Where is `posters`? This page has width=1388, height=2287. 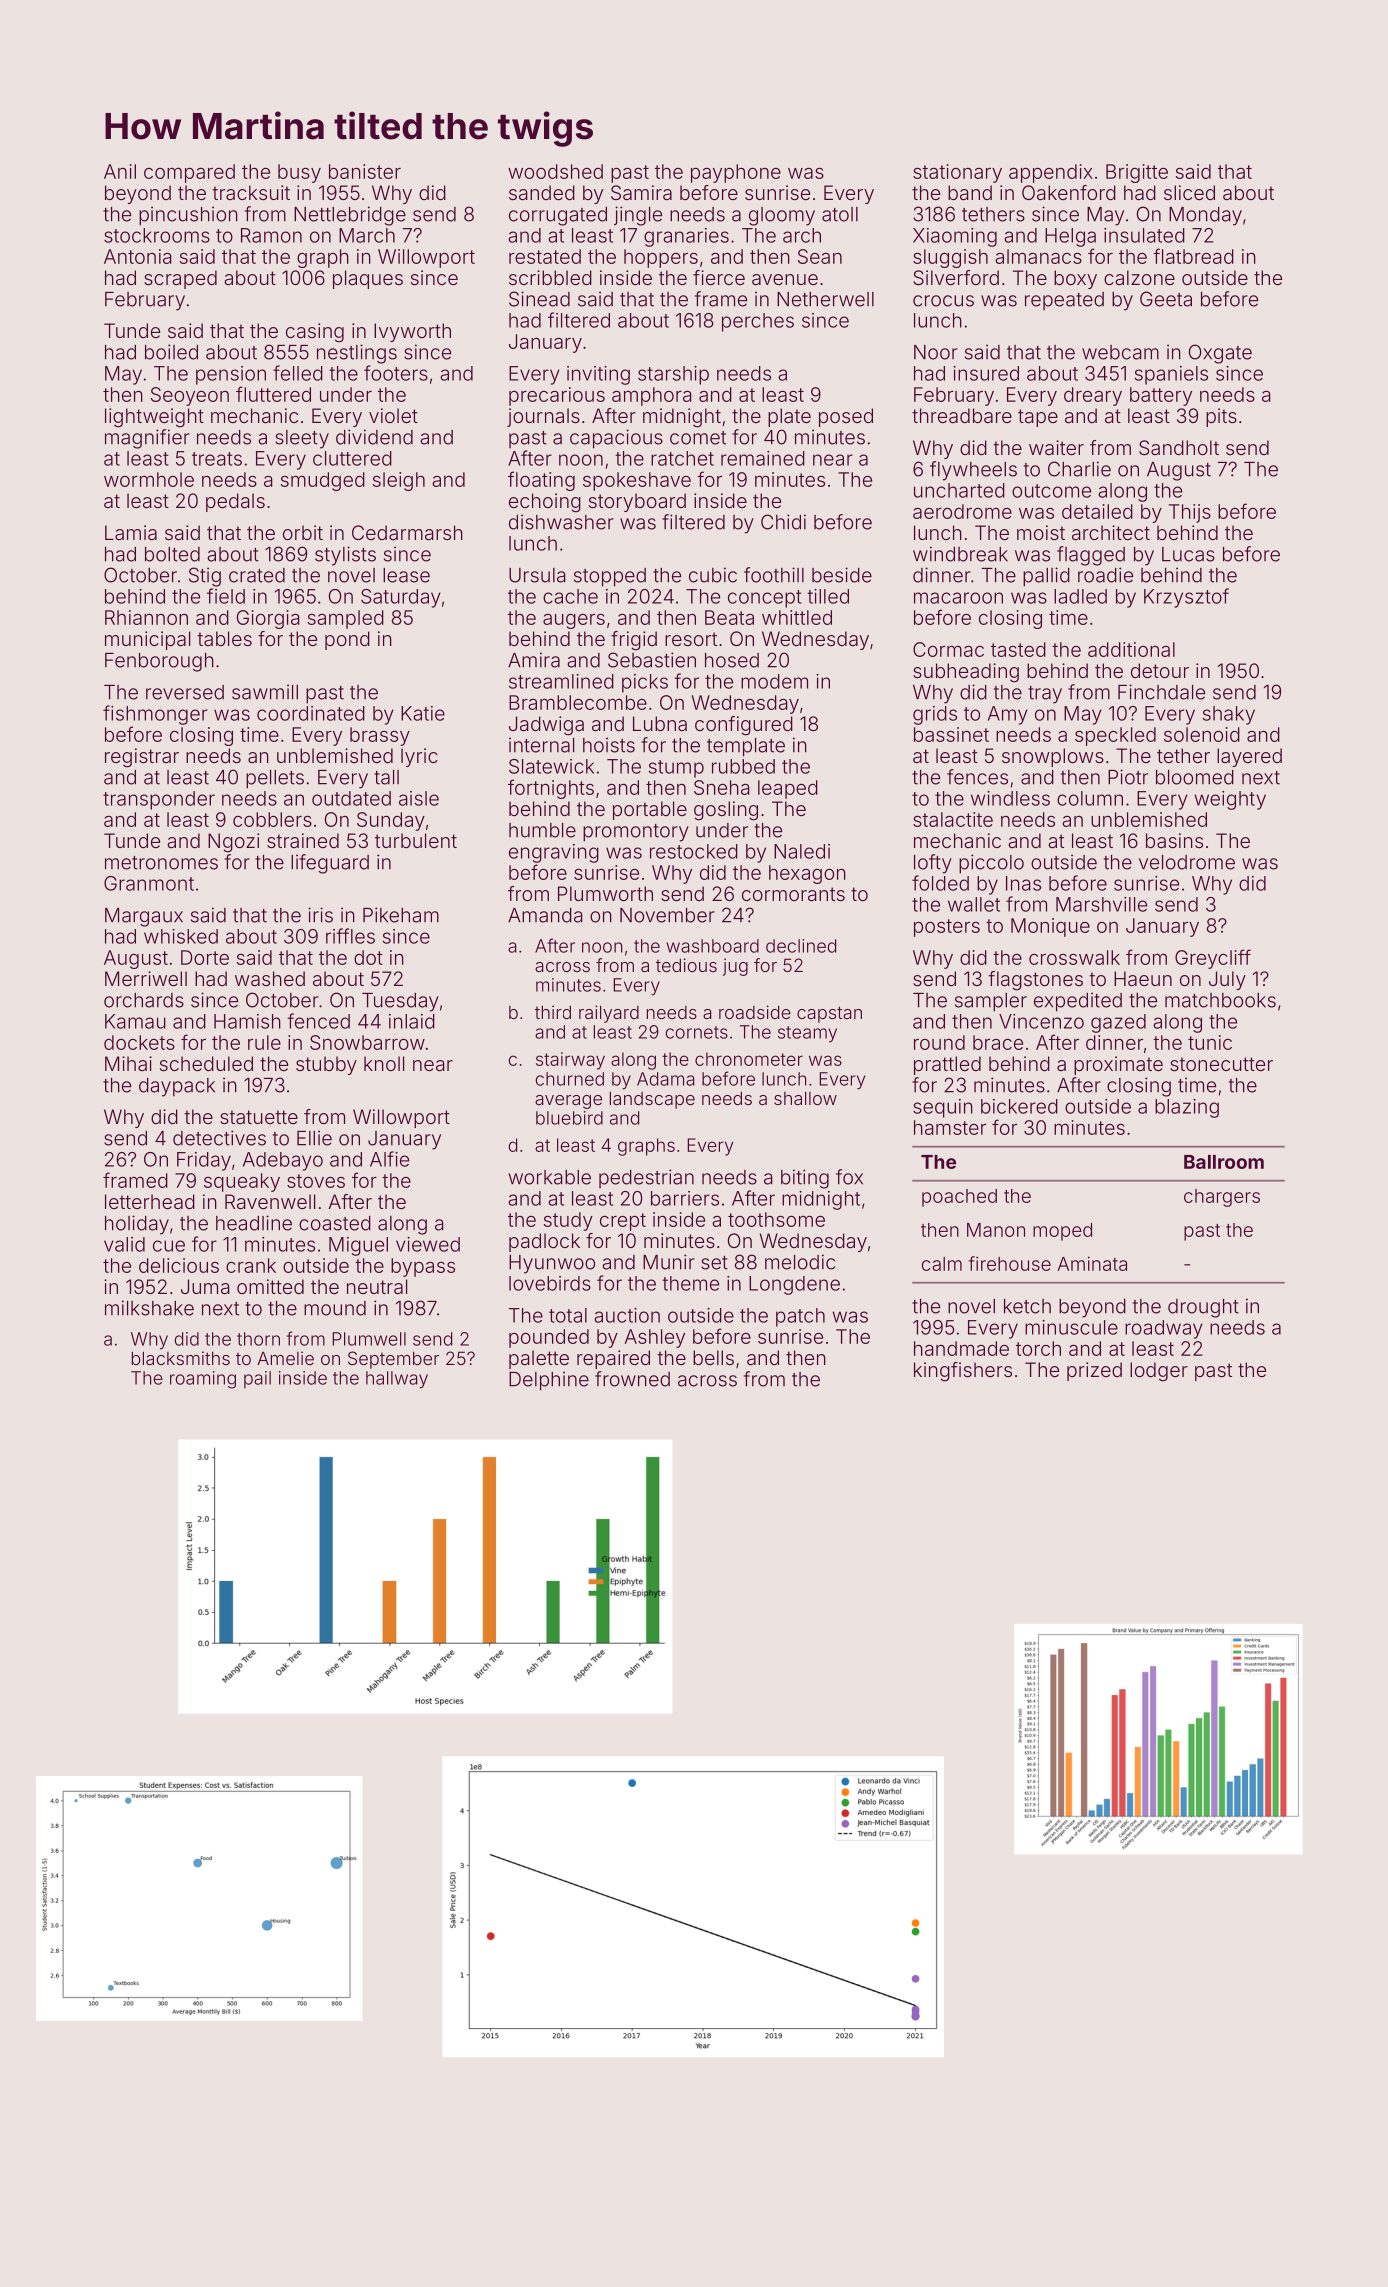
posters is located at coordinates (947, 928).
